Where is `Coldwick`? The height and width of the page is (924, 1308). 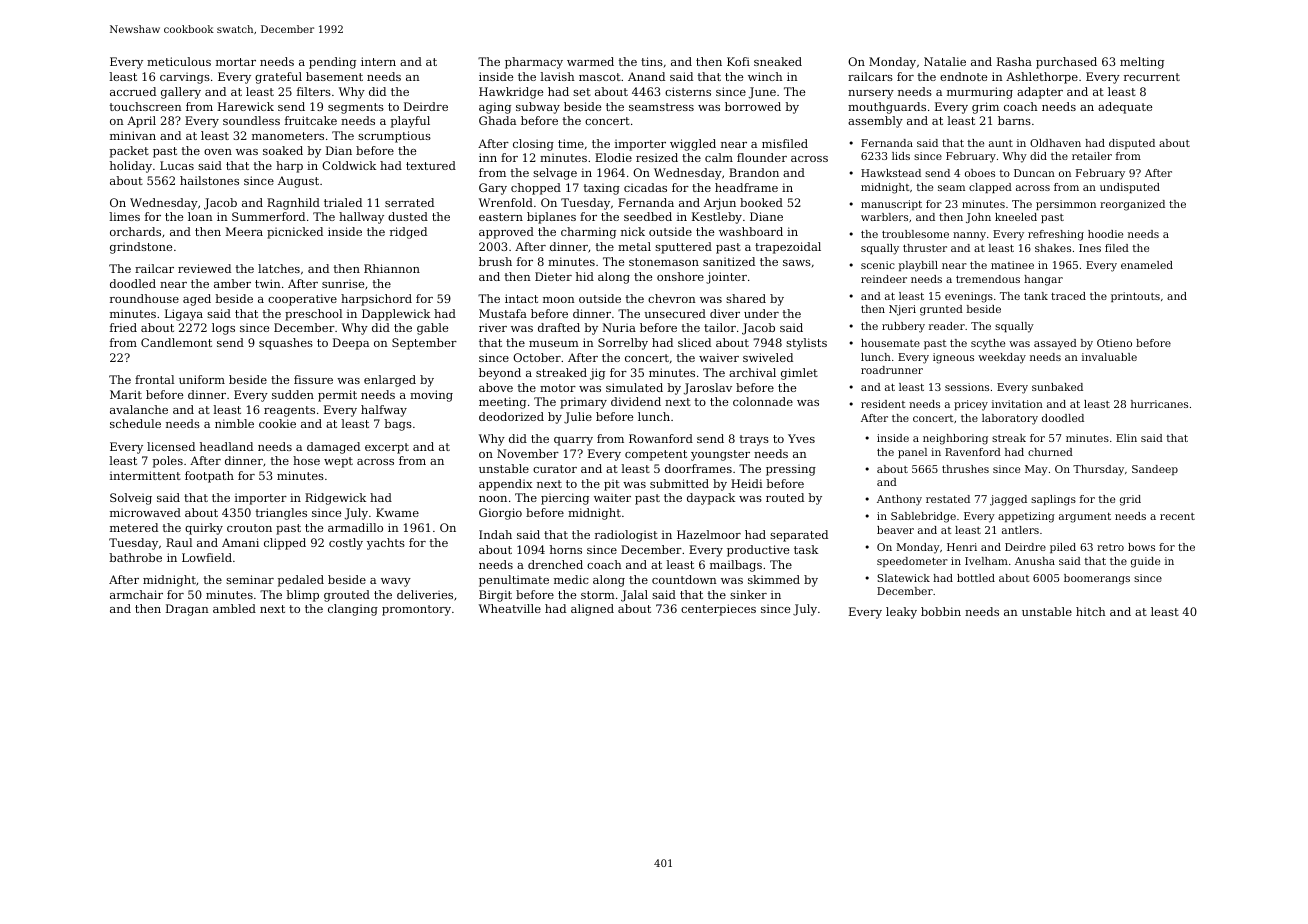
Coldwick is located at coordinates (349, 165).
